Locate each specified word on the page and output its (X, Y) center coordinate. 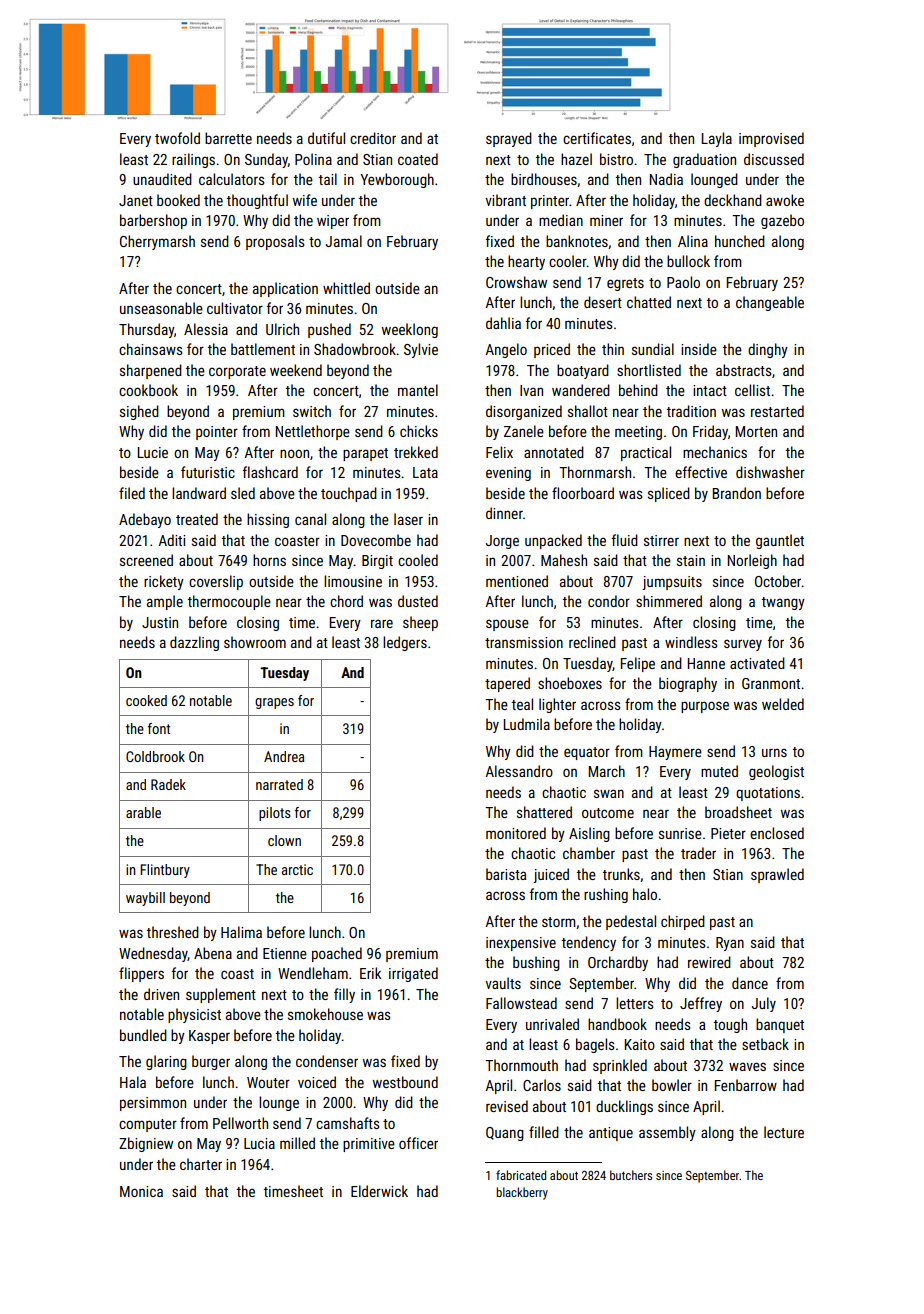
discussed (774, 159)
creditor (373, 138)
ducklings (624, 1107)
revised (507, 1106)
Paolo (683, 282)
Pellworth (240, 1123)
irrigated (413, 974)
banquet (780, 1025)
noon (294, 453)
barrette (228, 138)
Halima (241, 932)
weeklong (410, 330)
